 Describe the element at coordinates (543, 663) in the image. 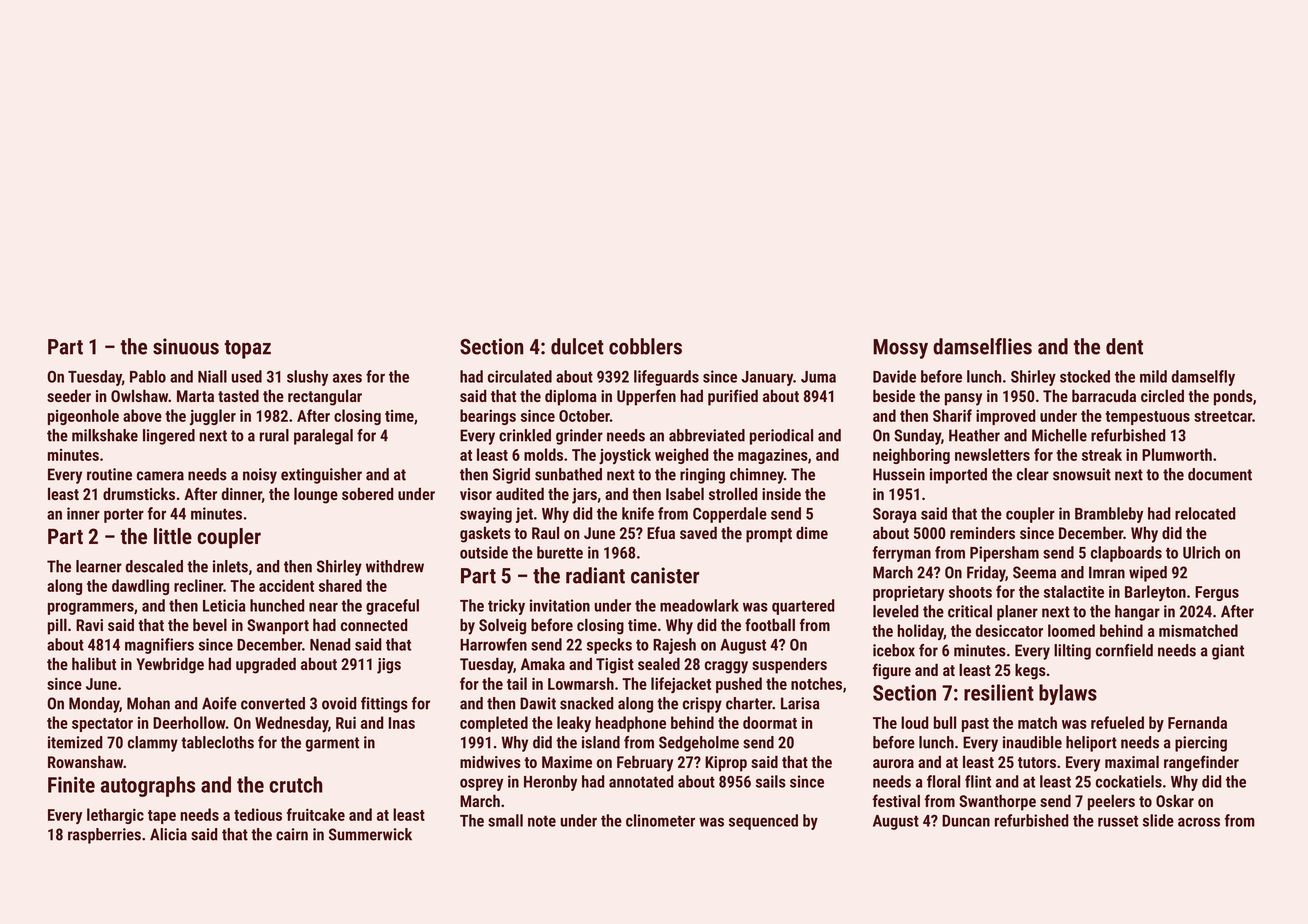

I see `Amaka` at that location.
